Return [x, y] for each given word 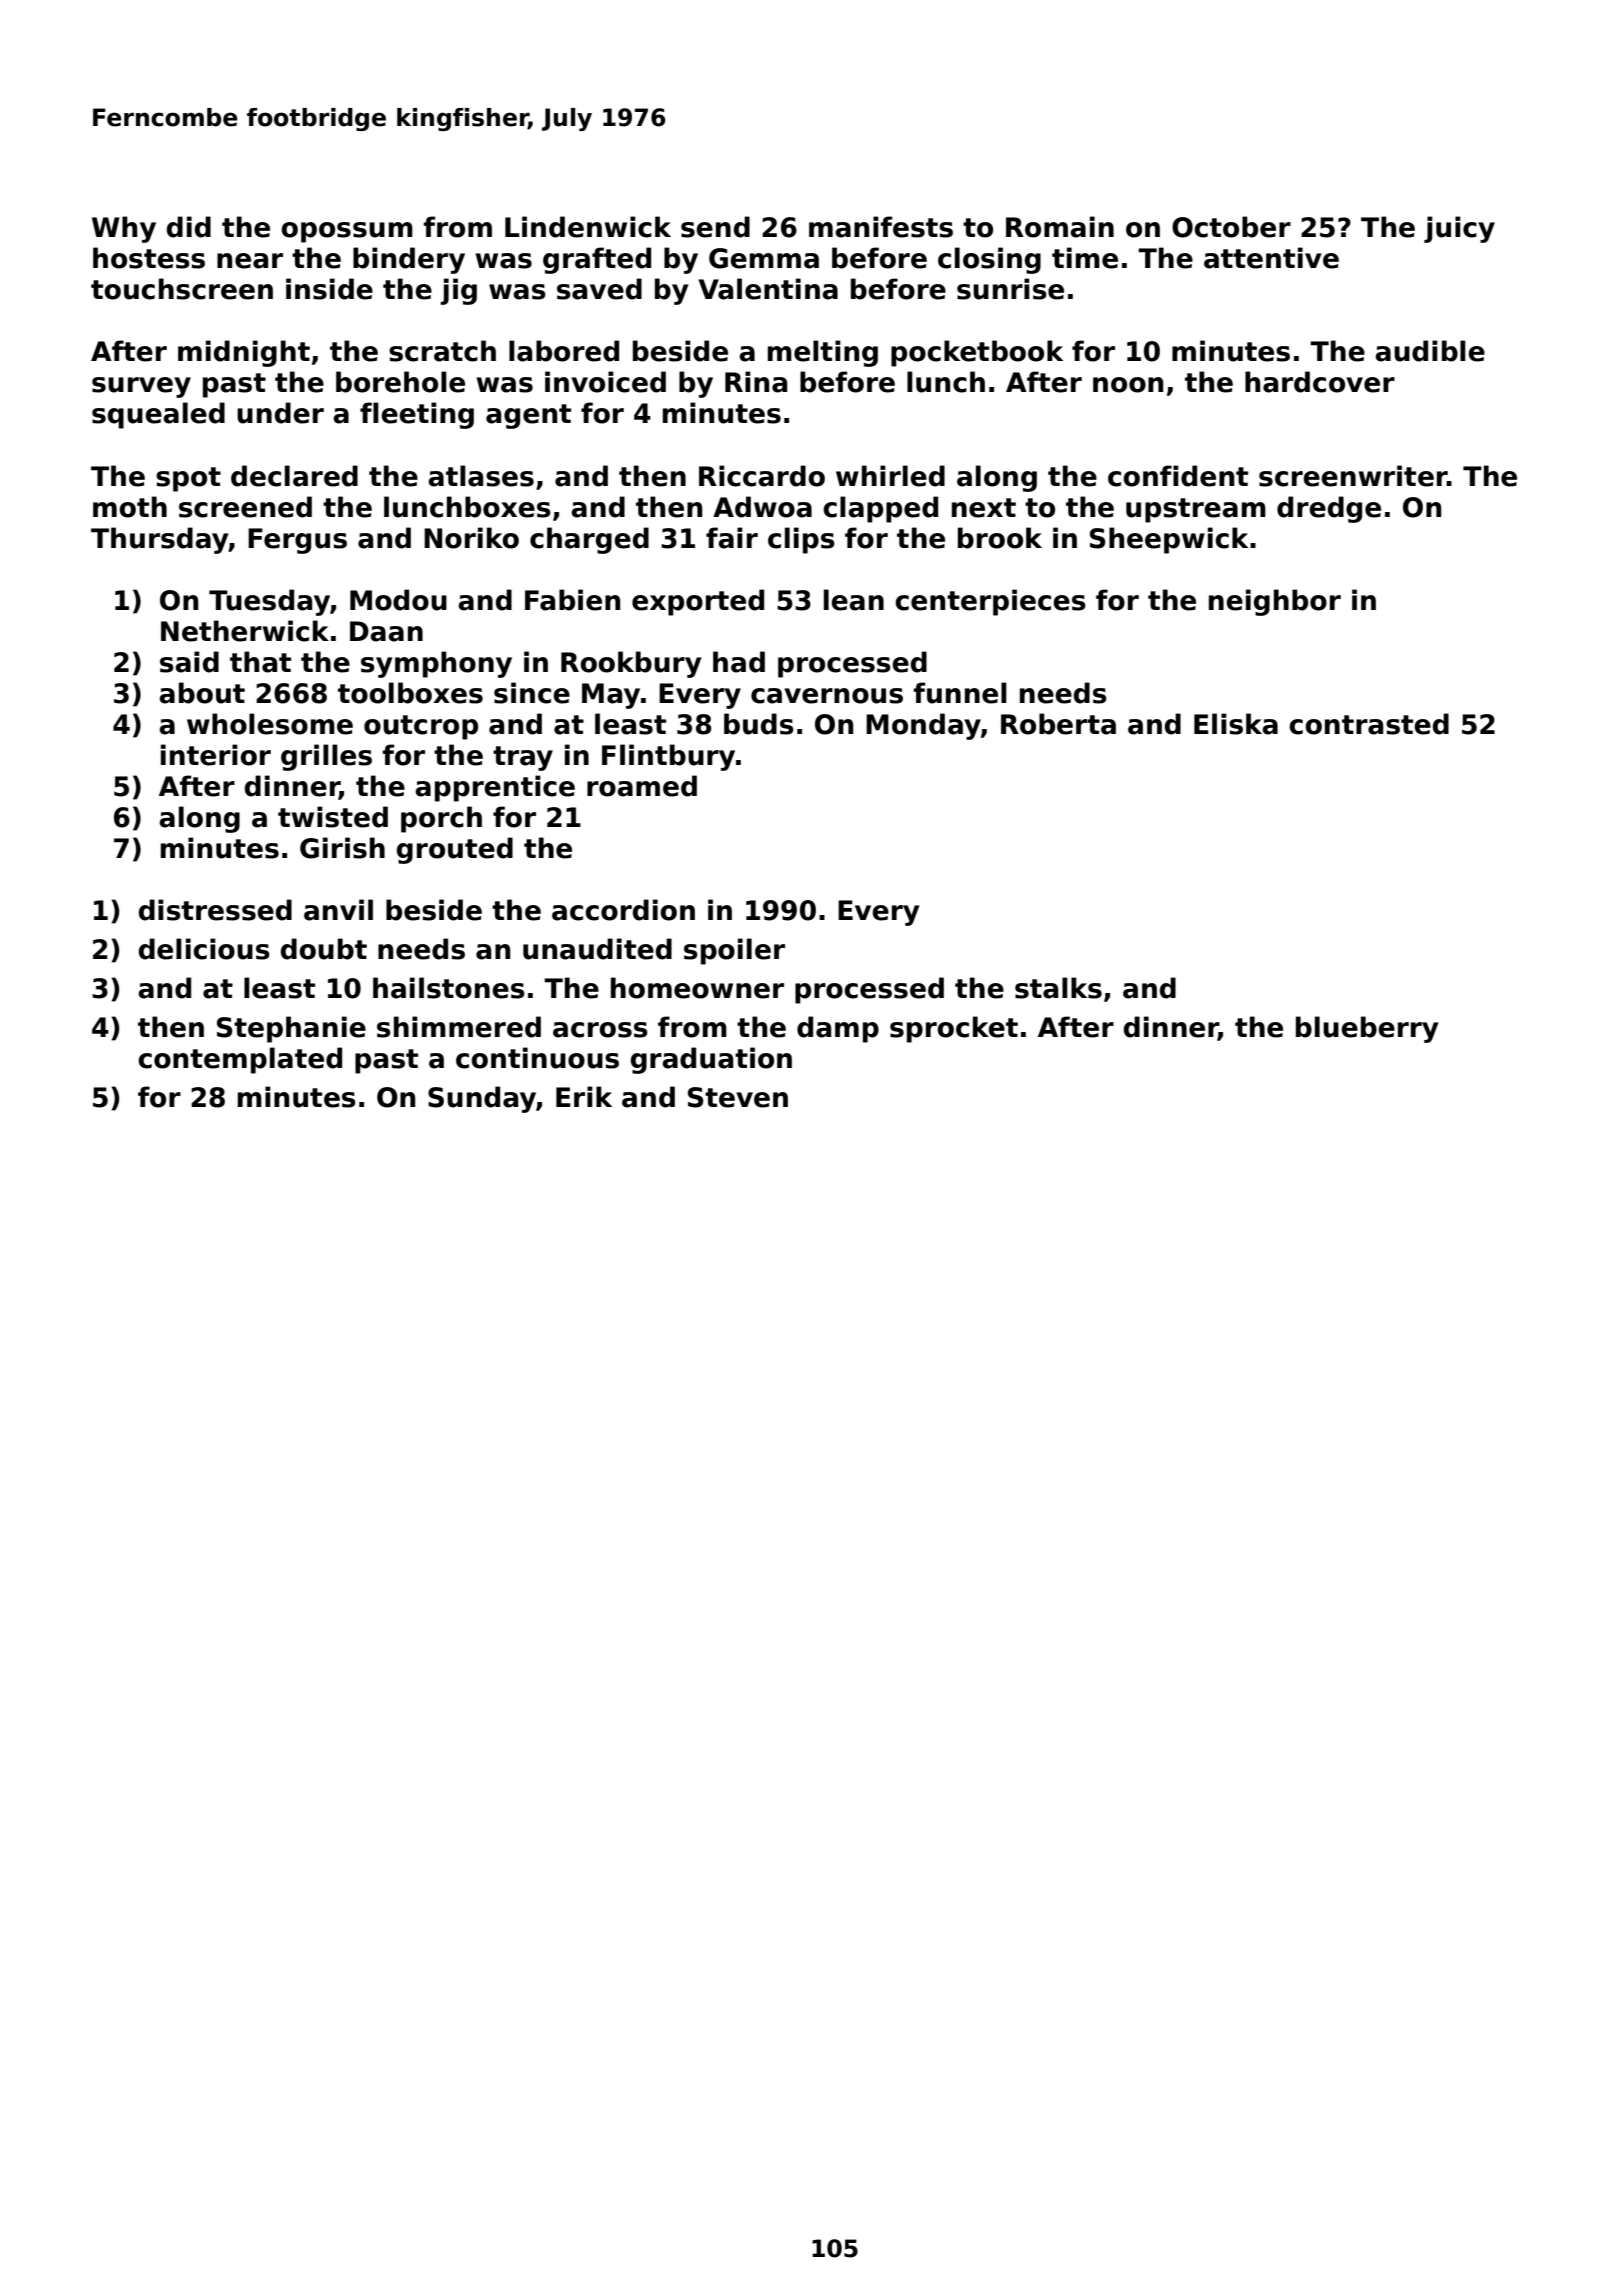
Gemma [764, 258]
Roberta [1058, 724]
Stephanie [291, 1029]
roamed [642, 786]
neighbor [1275, 602]
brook [1000, 538]
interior [216, 755]
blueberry [1367, 1029]
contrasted [1369, 724]
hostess [149, 258]
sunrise [1010, 289]
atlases [481, 476]
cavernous [827, 696]
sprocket [954, 1029]
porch [441, 819]
